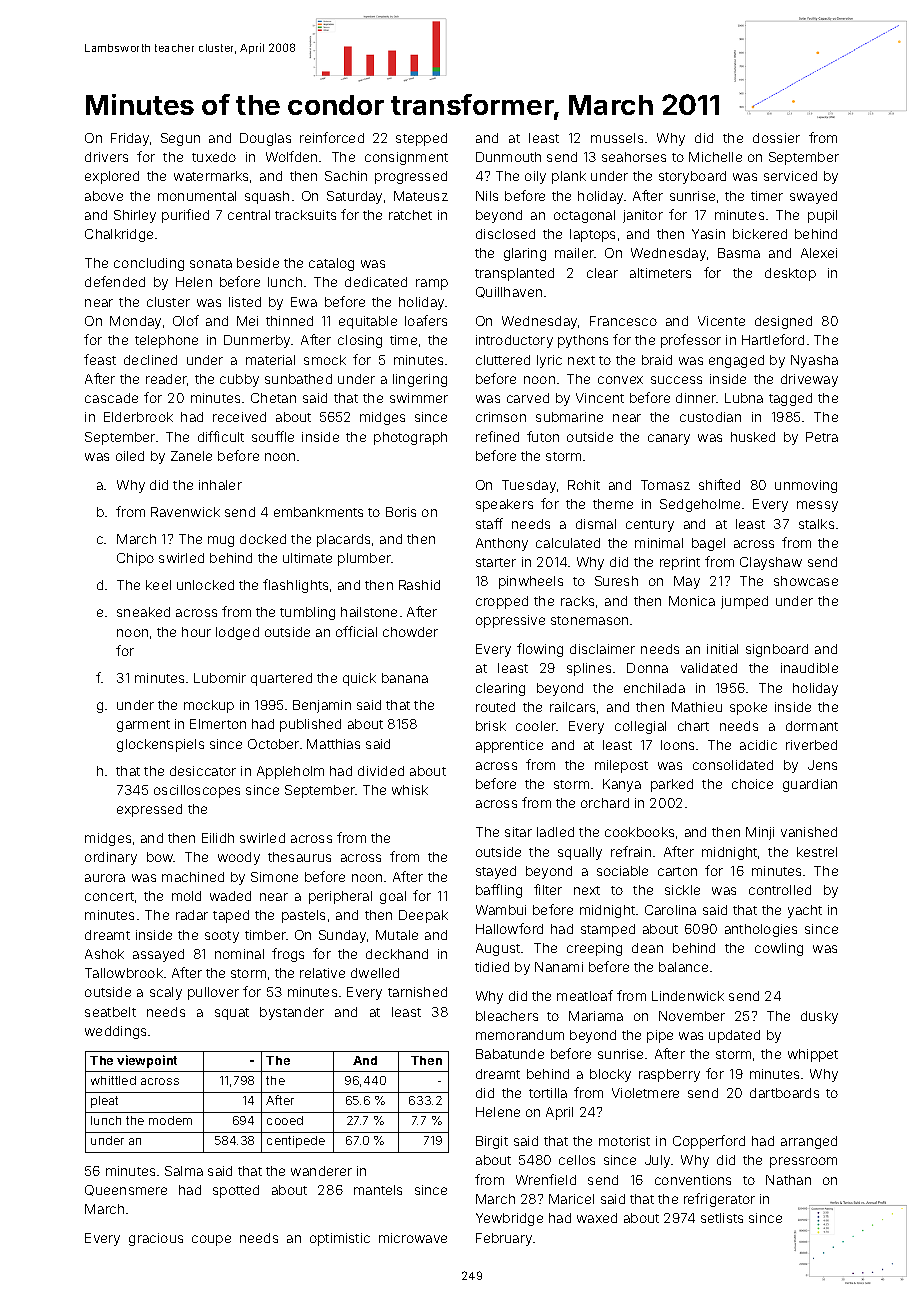  Describe the element at coordinates (722, 1218) in the image. I see `setlists` at that location.
